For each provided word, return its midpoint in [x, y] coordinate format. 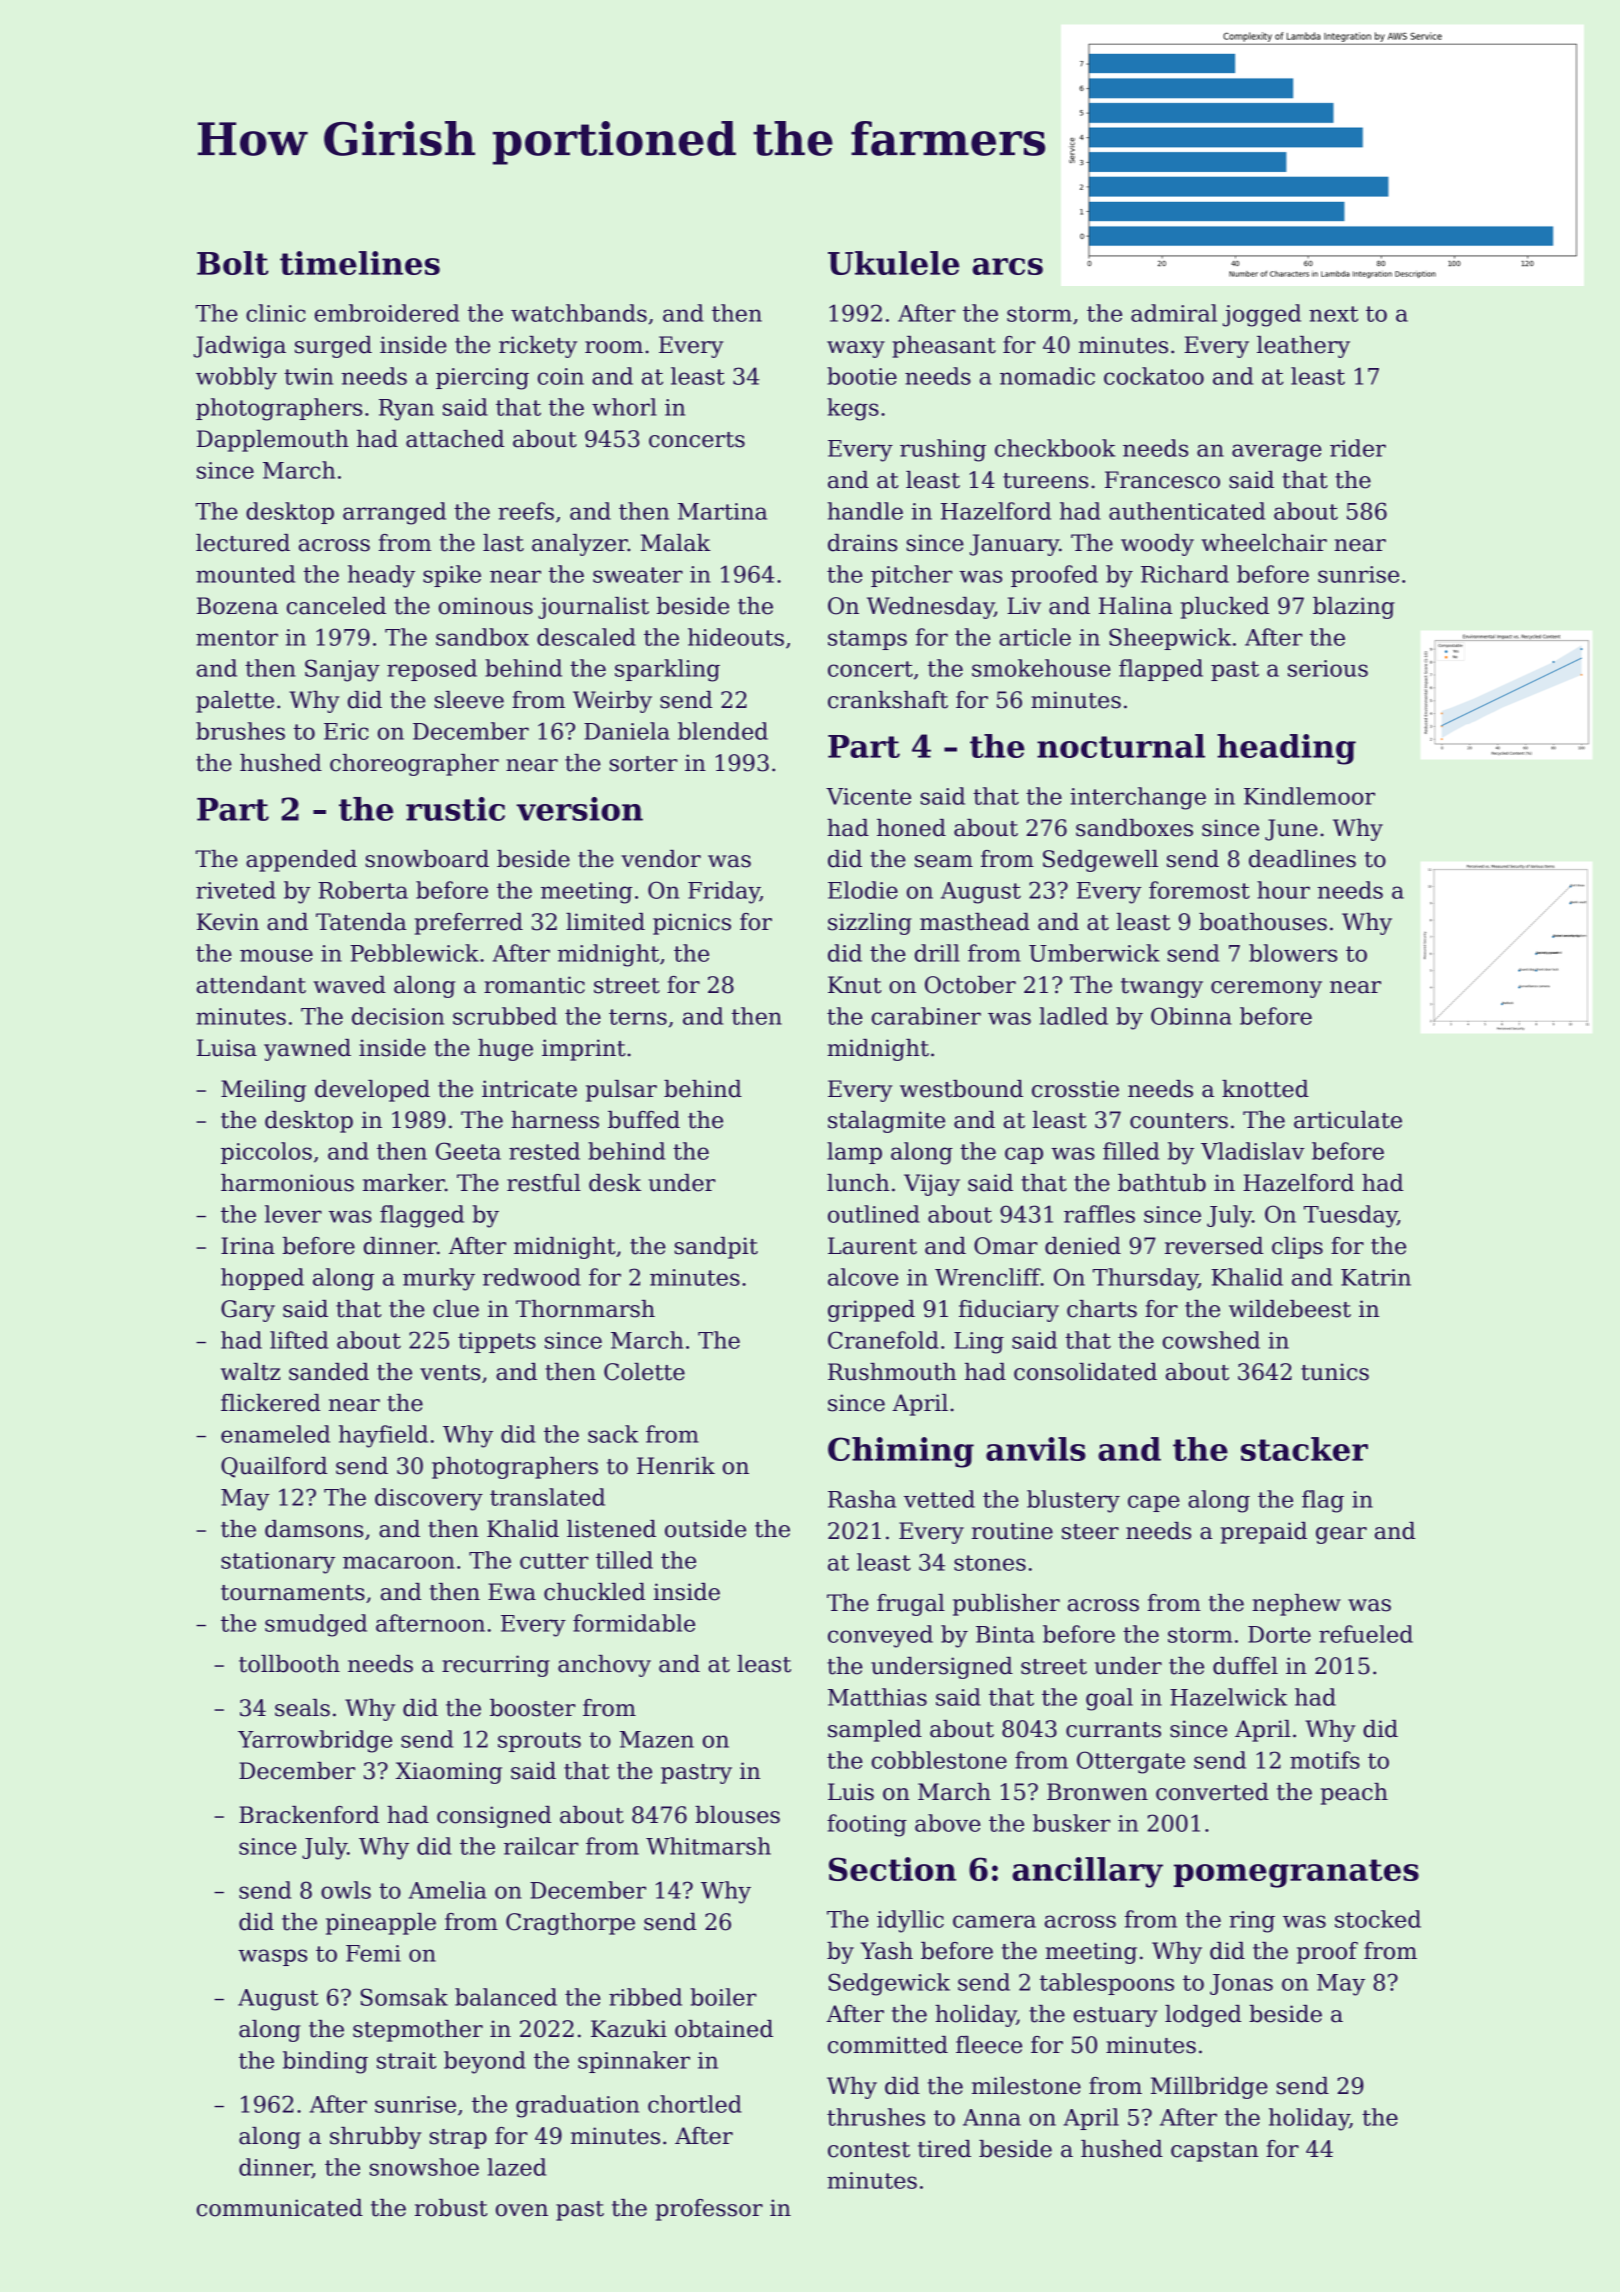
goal [1109, 1699]
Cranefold [883, 1340]
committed [888, 2045]
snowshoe [424, 2167]
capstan [1214, 2152]
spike [452, 576]
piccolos [266, 1153]
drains [862, 543]
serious [1328, 668]
